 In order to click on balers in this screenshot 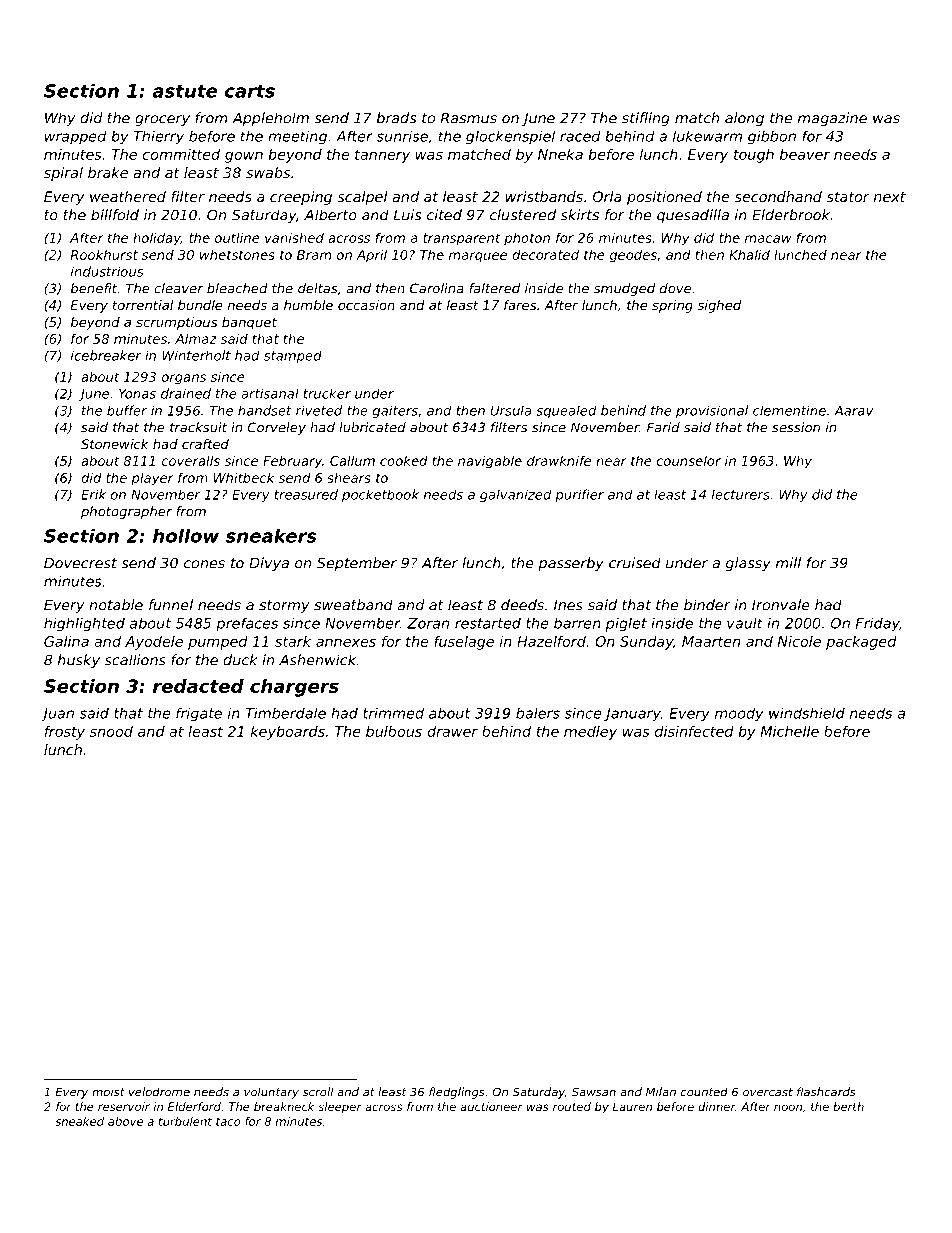, I will do `click(538, 713)`.
